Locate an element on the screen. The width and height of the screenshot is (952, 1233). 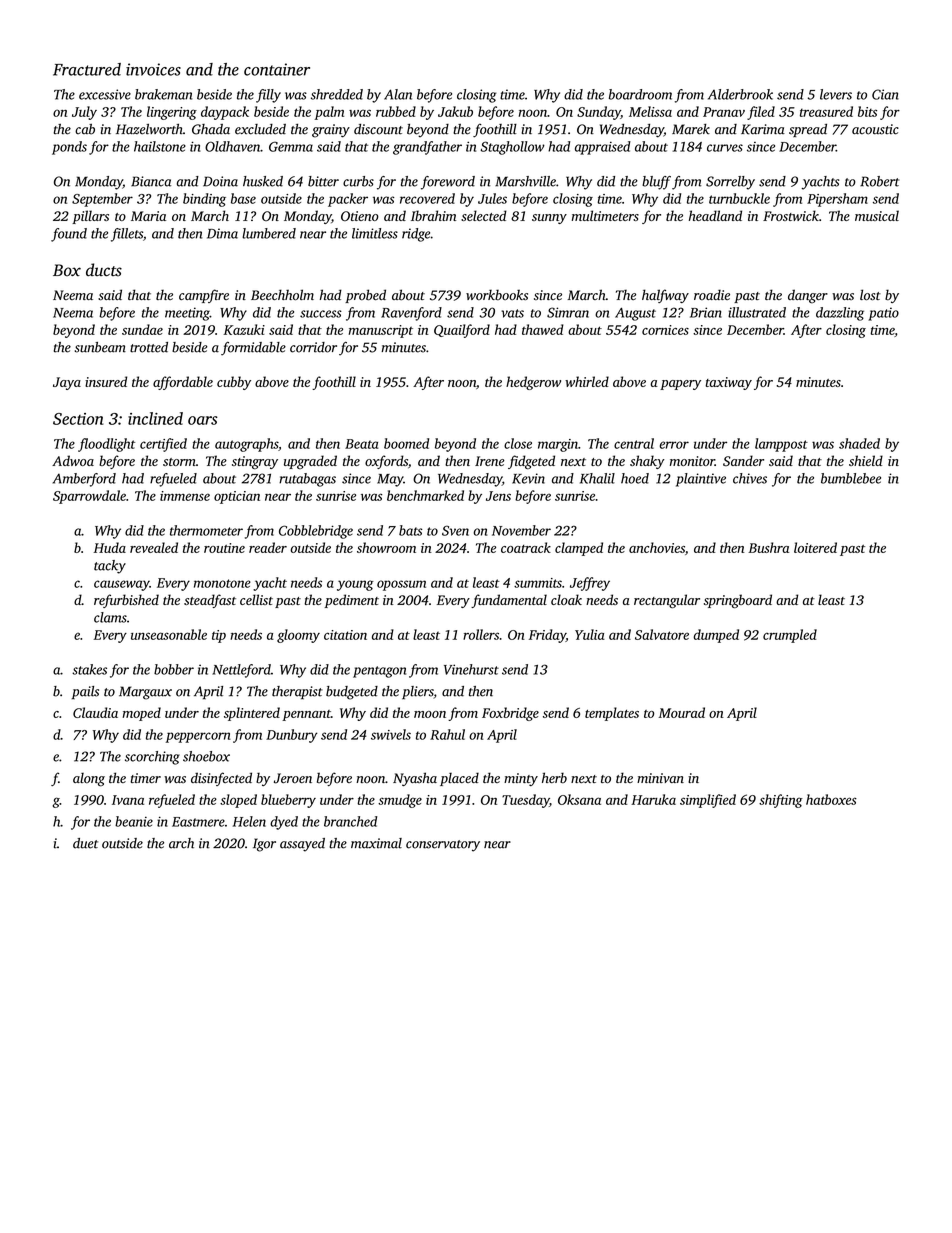
Fractured is located at coordinates (87, 69).
